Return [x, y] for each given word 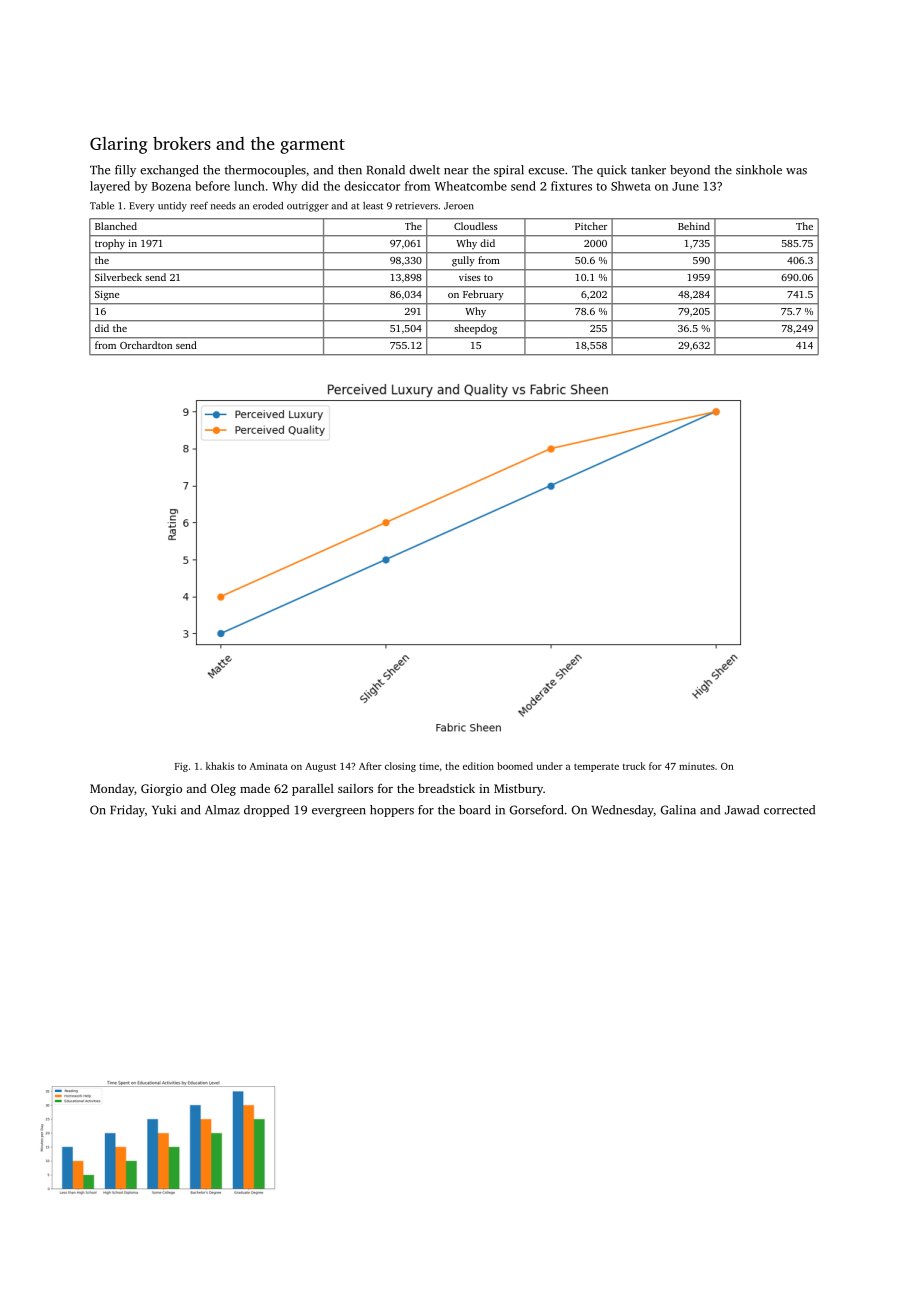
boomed [515, 766]
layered [110, 187]
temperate [596, 768]
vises [470, 277]
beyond [690, 171]
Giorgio [161, 790]
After [370, 766]
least [373, 206]
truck [634, 766]
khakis [220, 766]
